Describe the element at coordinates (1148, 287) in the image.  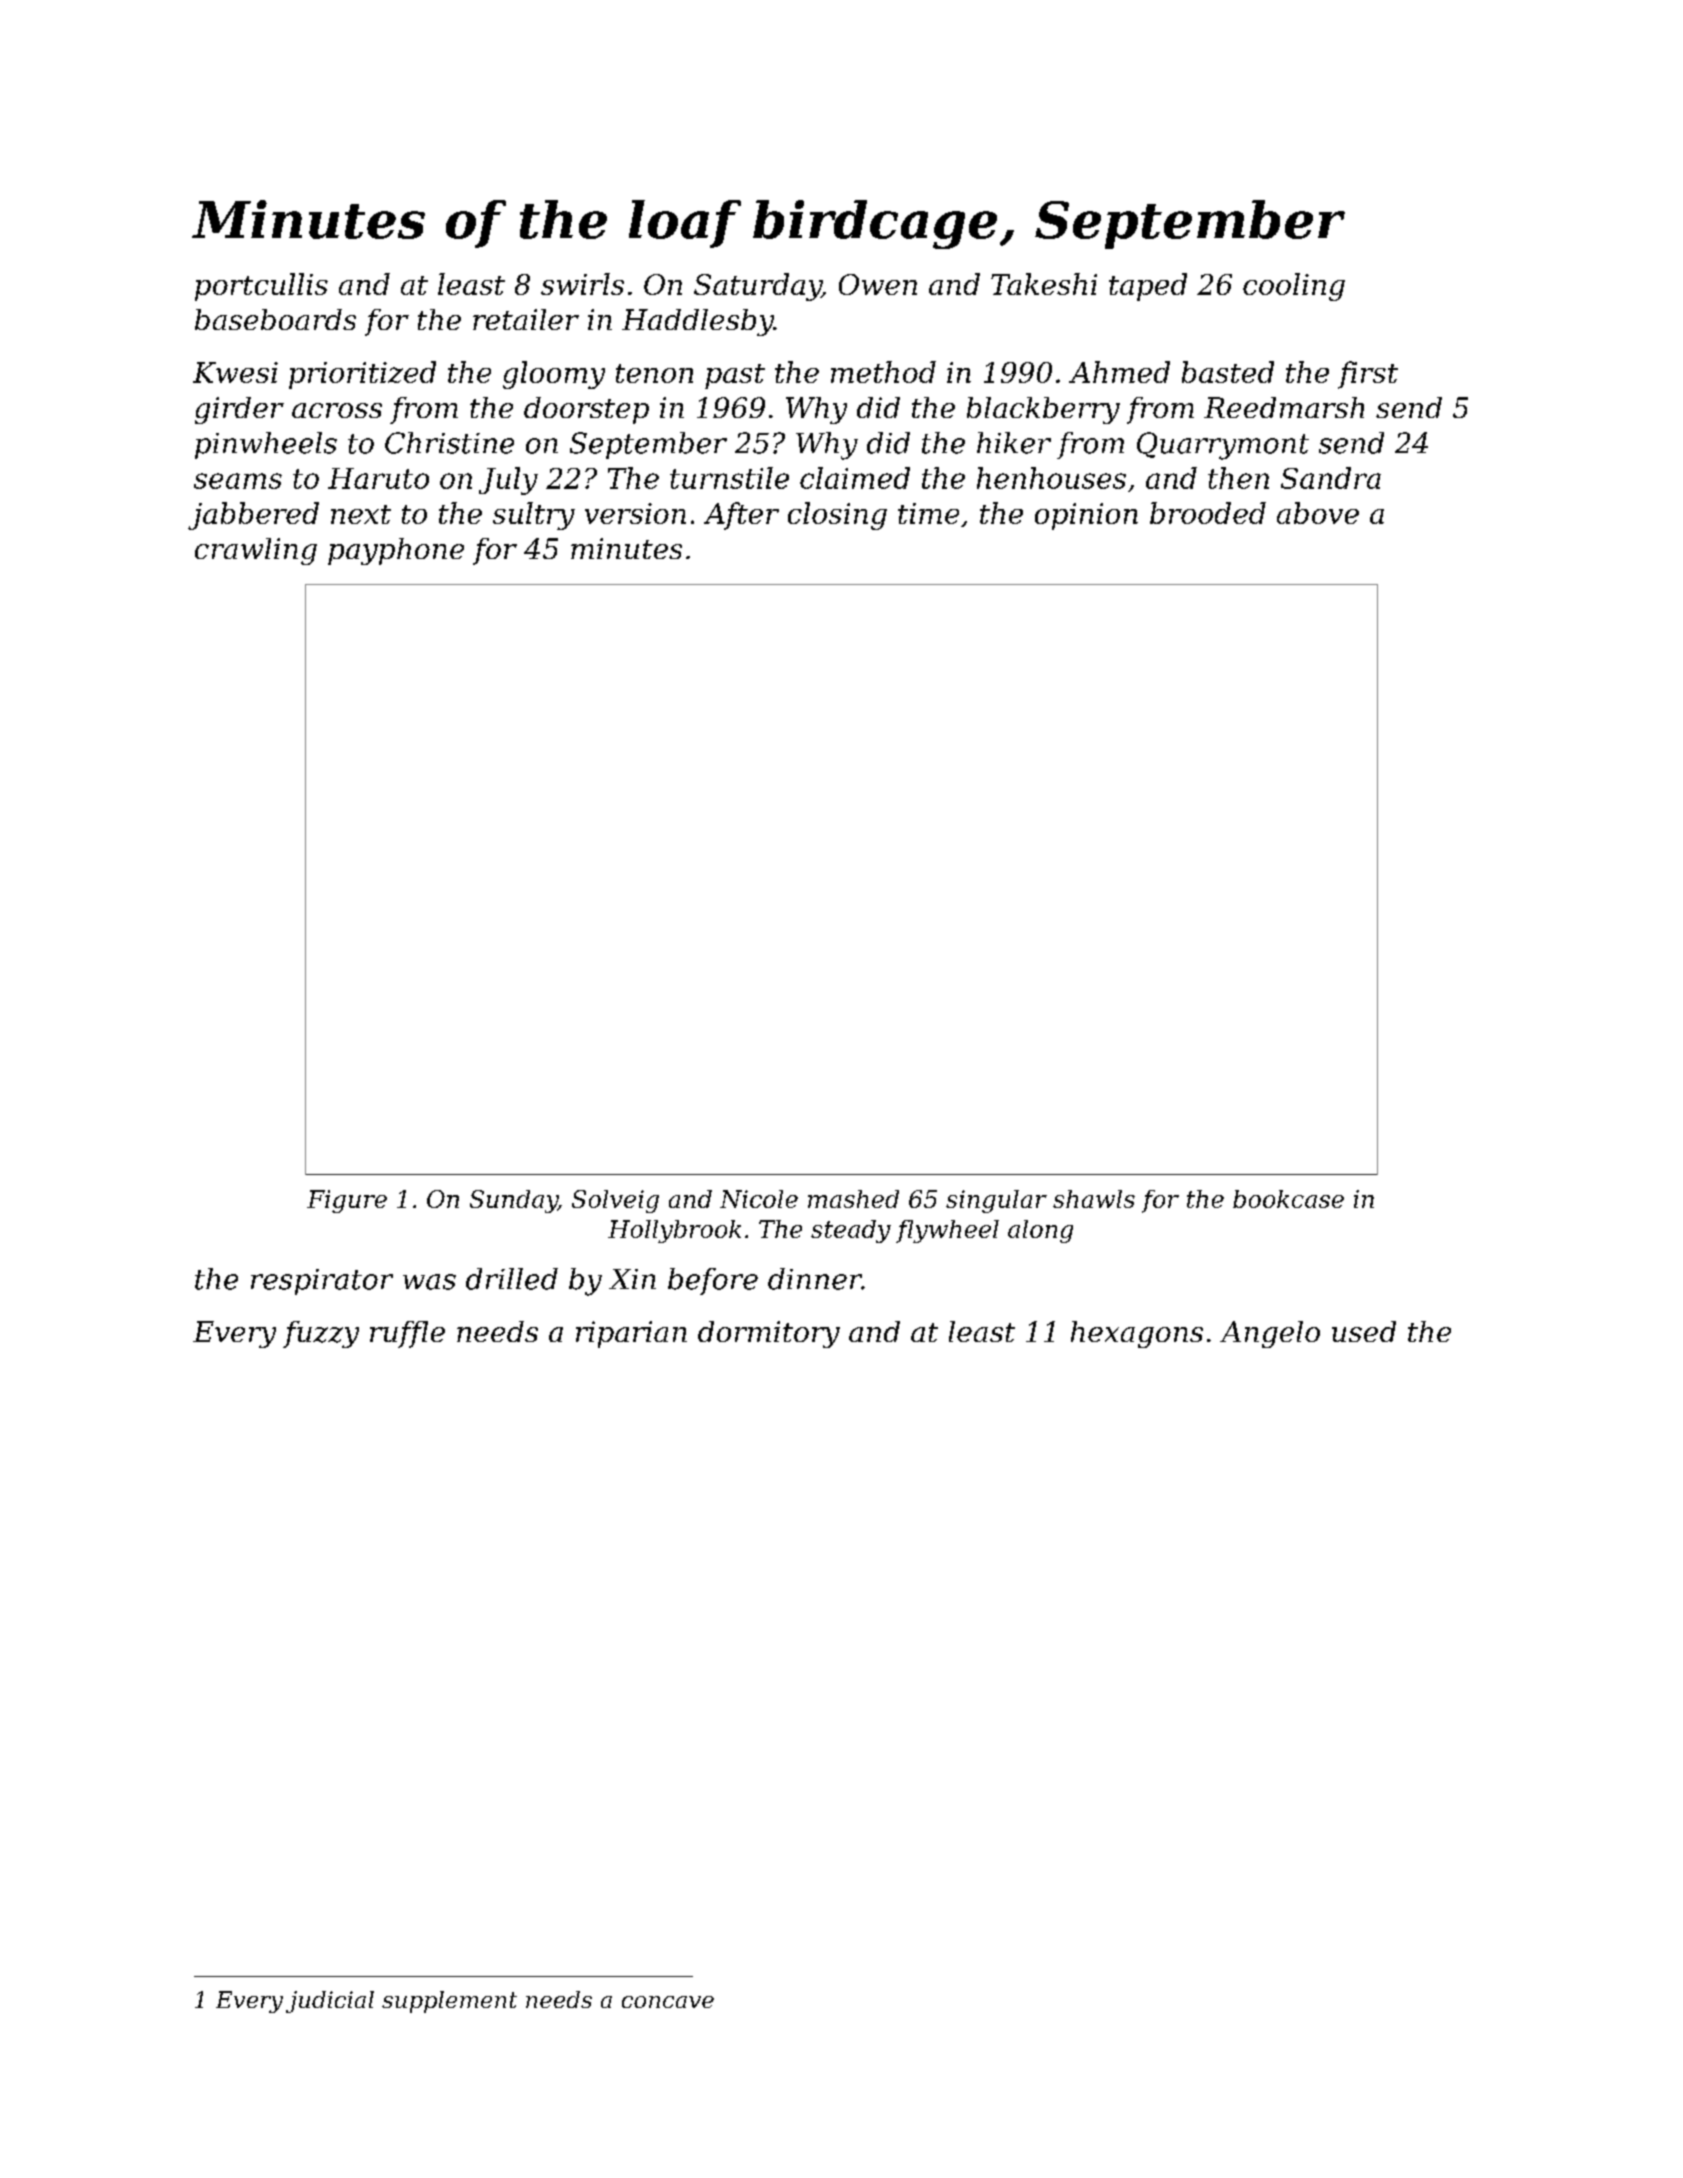
I see `taped` at that location.
